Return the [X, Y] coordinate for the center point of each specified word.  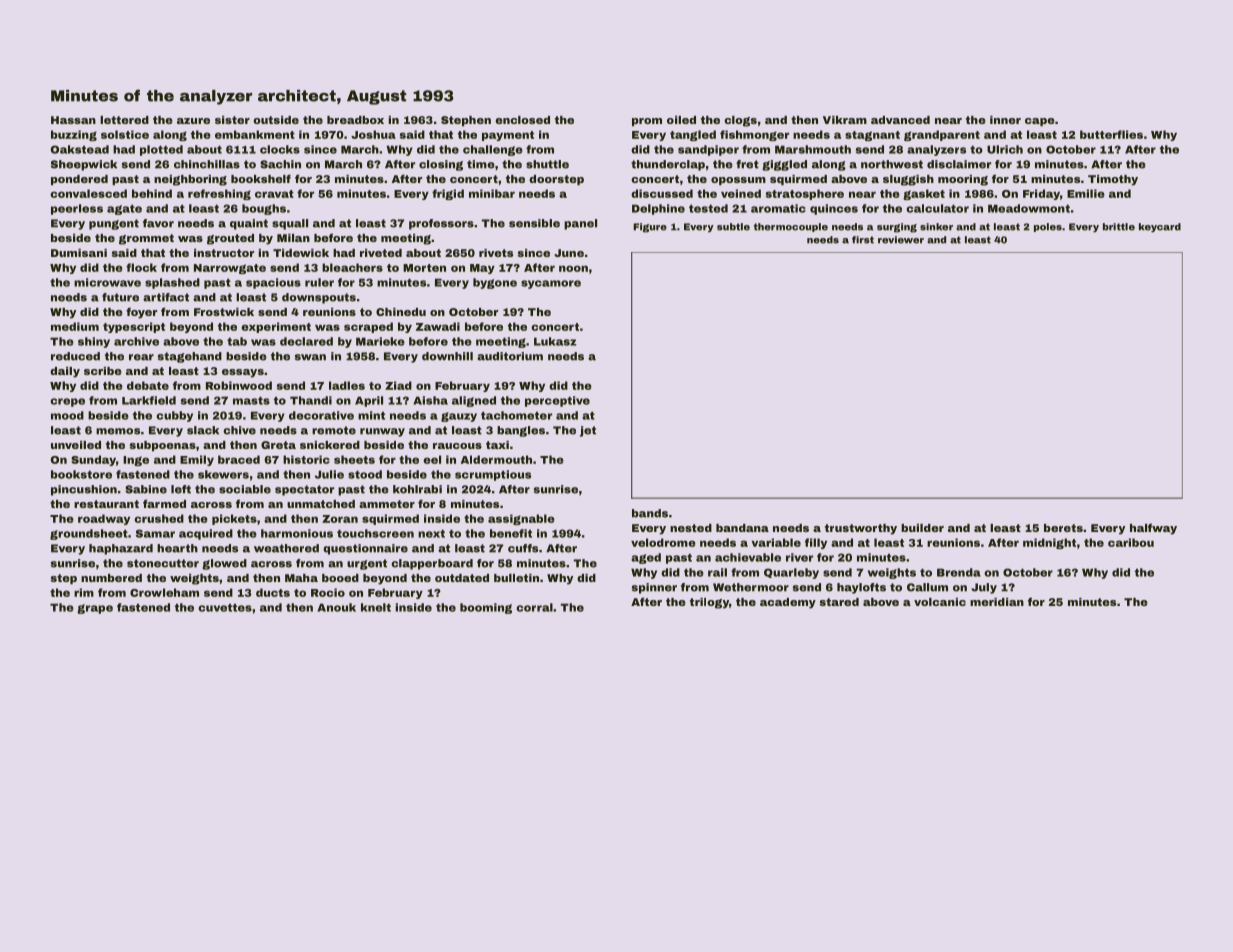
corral [534, 607]
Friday [1041, 194]
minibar [492, 193]
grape [95, 609]
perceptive [557, 401]
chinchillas [207, 164]
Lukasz [555, 341]
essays [243, 373]
